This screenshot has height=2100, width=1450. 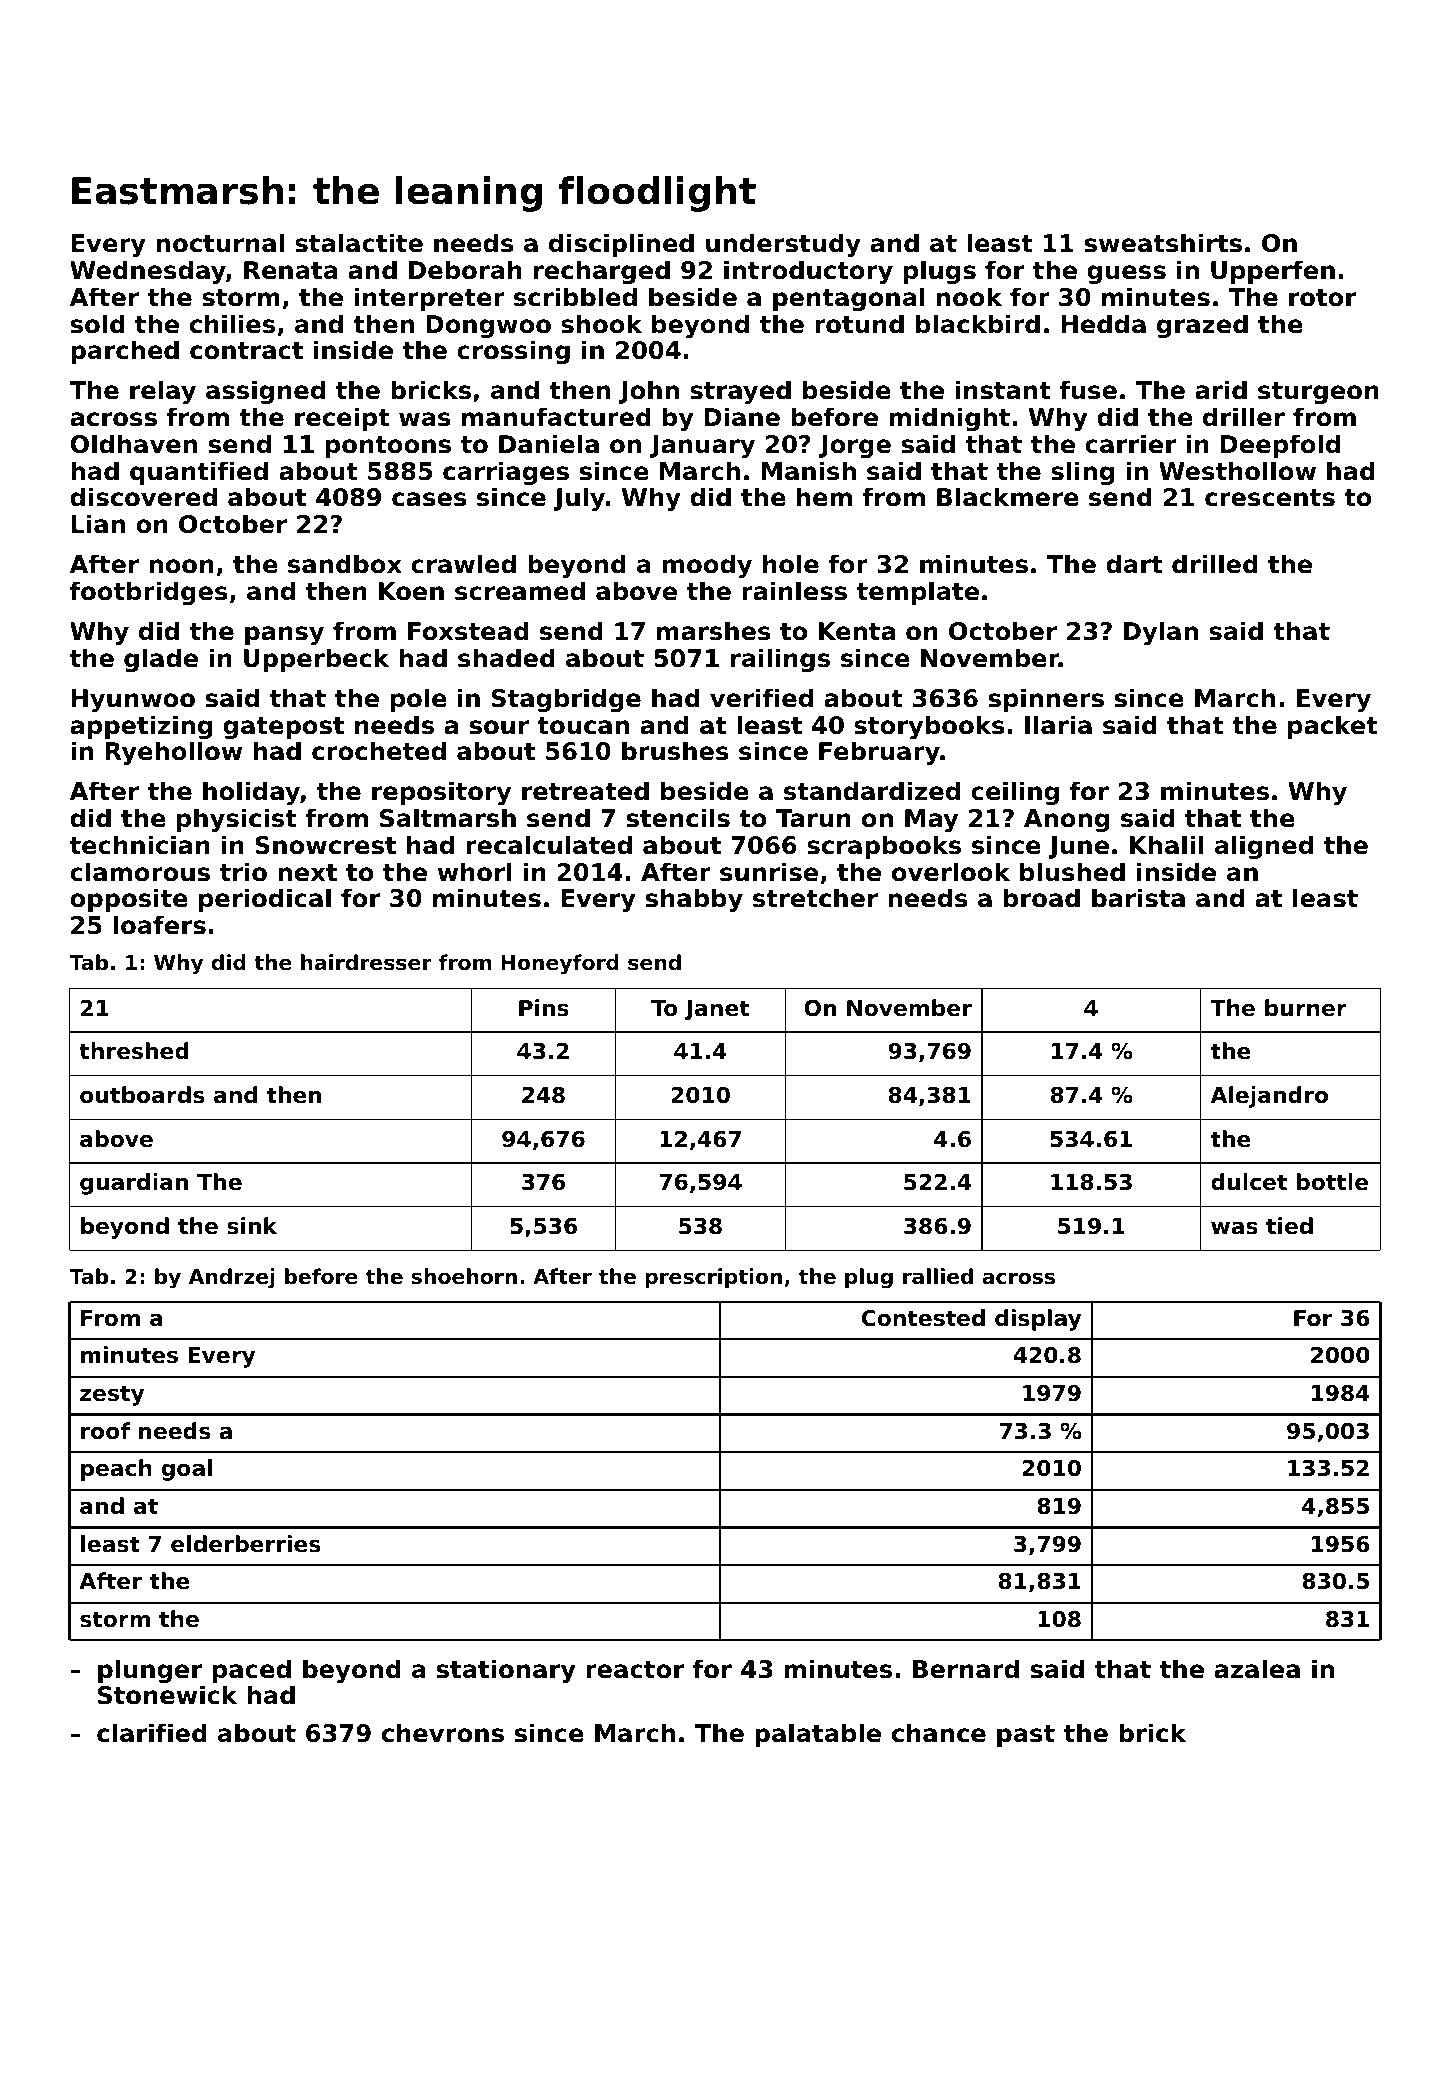 I want to click on palatable, so click(x=818, y=1735).
